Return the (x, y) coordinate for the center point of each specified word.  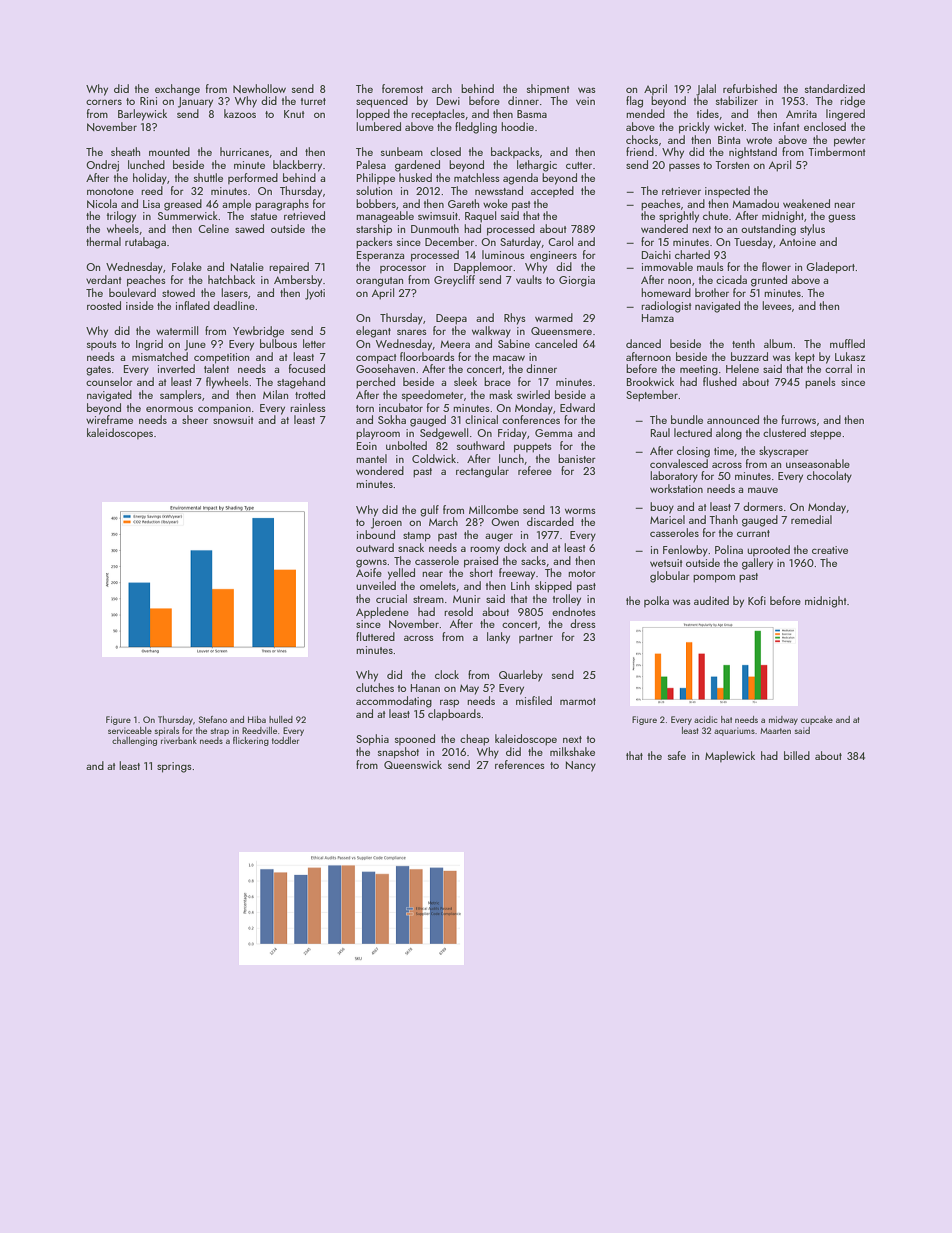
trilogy (121, 217)
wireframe (109, 419)
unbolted (406, 445)
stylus (812, 230)
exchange (177, 90)
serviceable (130, 730)
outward (375, 547)
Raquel (480, 217)
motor (582, 573)
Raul (660, 432)
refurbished (750, 88)
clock (447, 674)
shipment (548, 89)
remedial (811, 519)
